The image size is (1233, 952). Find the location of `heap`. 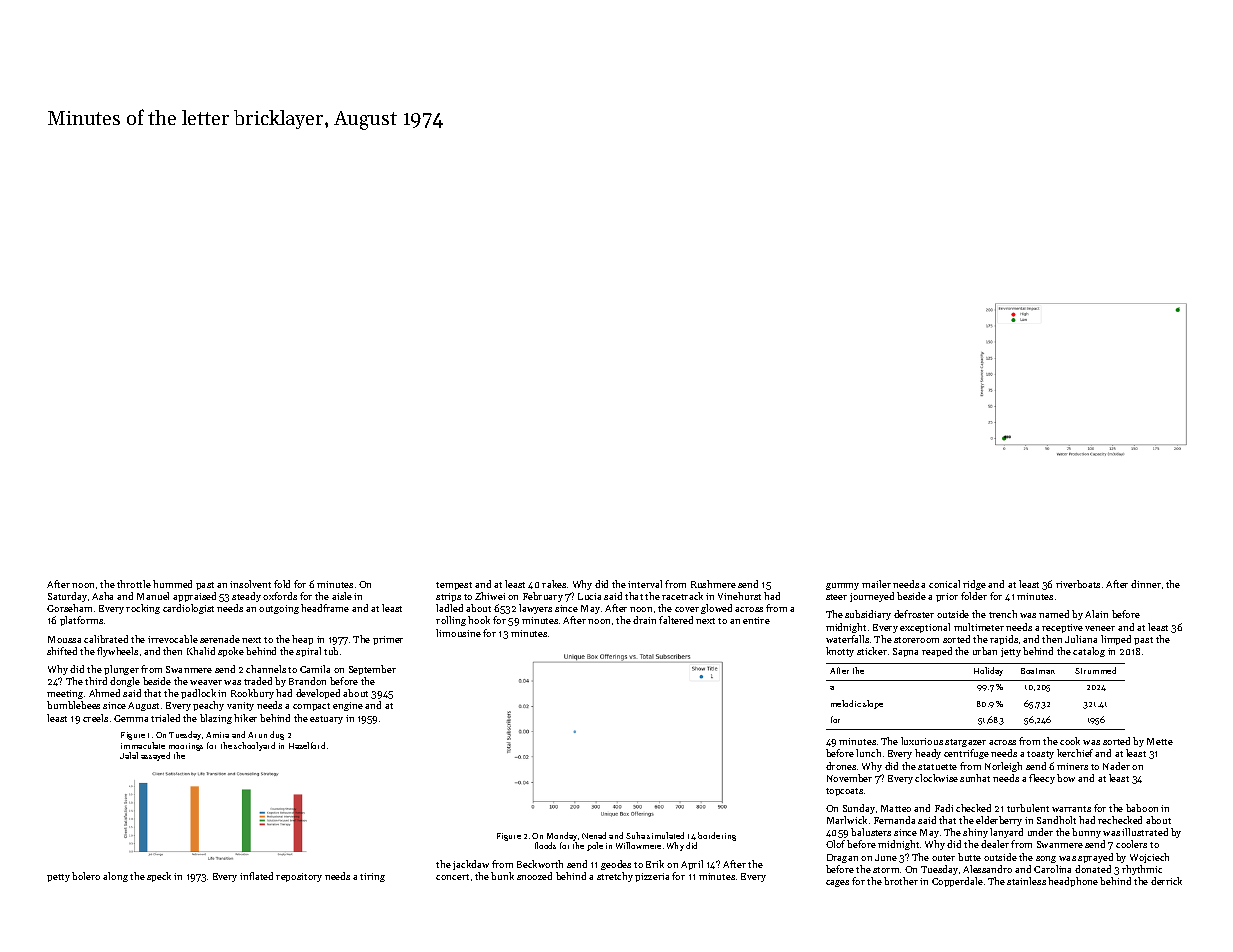

heap is located at coordinates (302, 640).
